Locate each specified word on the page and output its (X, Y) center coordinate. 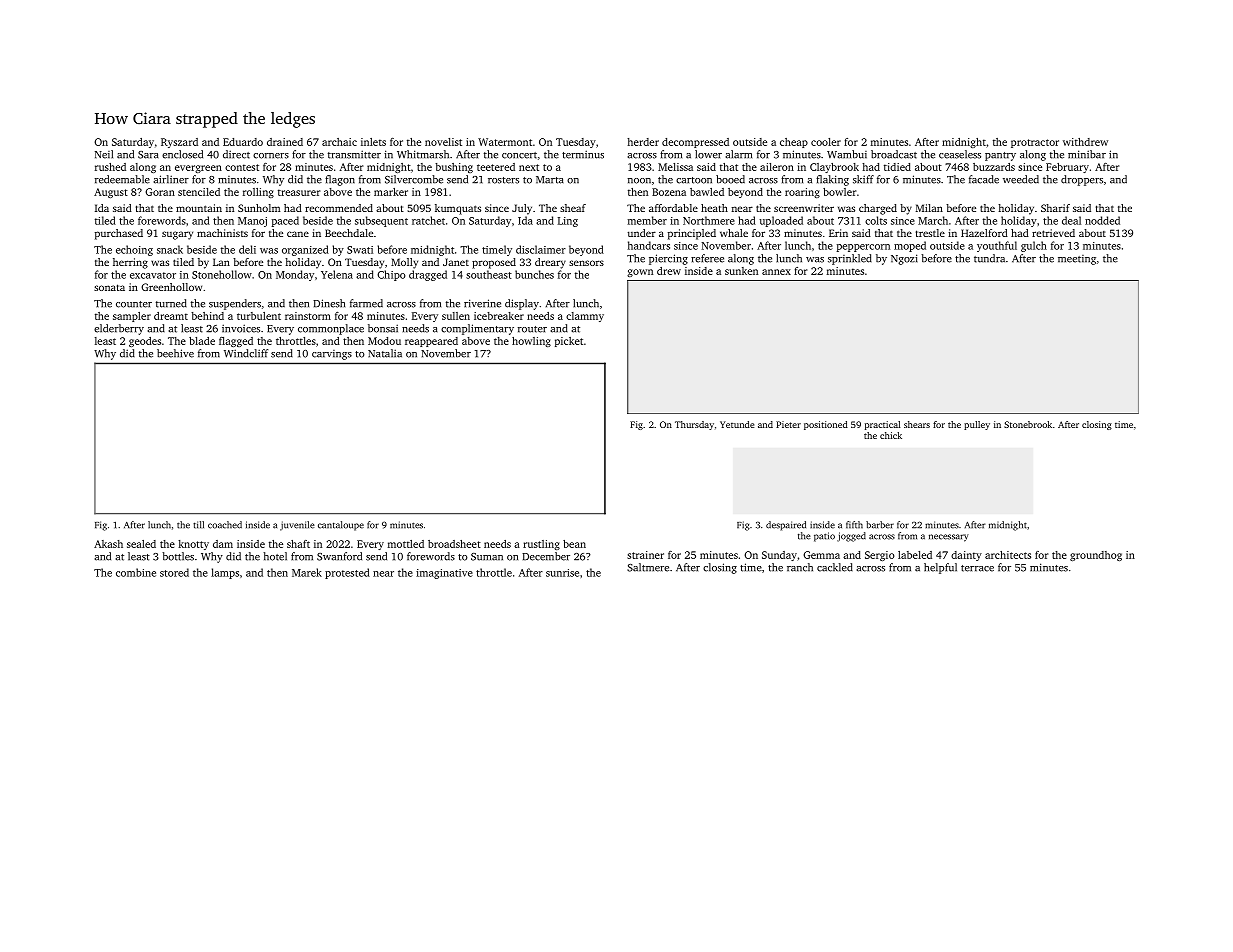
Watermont (505, 142)
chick (891, 435)
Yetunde (737, 424)
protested (347, 573)
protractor (1035, 143)
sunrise (562, 573)
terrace (977, 568)
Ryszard (179, 143)
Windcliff (246, 353)
